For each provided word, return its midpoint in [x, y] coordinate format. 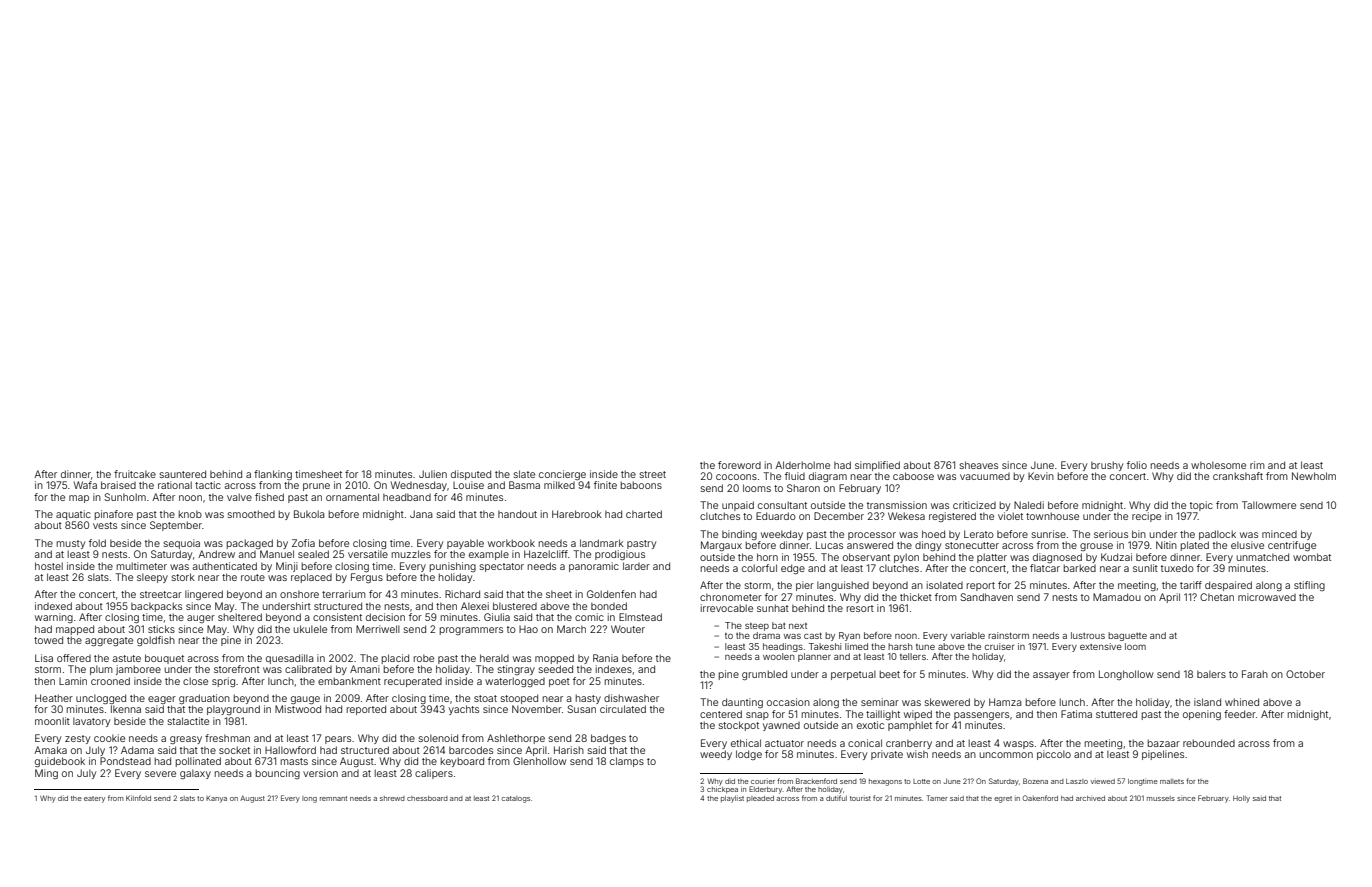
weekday [782, 535]
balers [1211, 674]
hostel [49, 566]
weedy [716, 755]
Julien [433, 474]
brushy [1107, 466]
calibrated [308, 669]
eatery [94, 799]
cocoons [736, 477]
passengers [981, 716]
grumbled [764, 675]
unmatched [1263, 557]
